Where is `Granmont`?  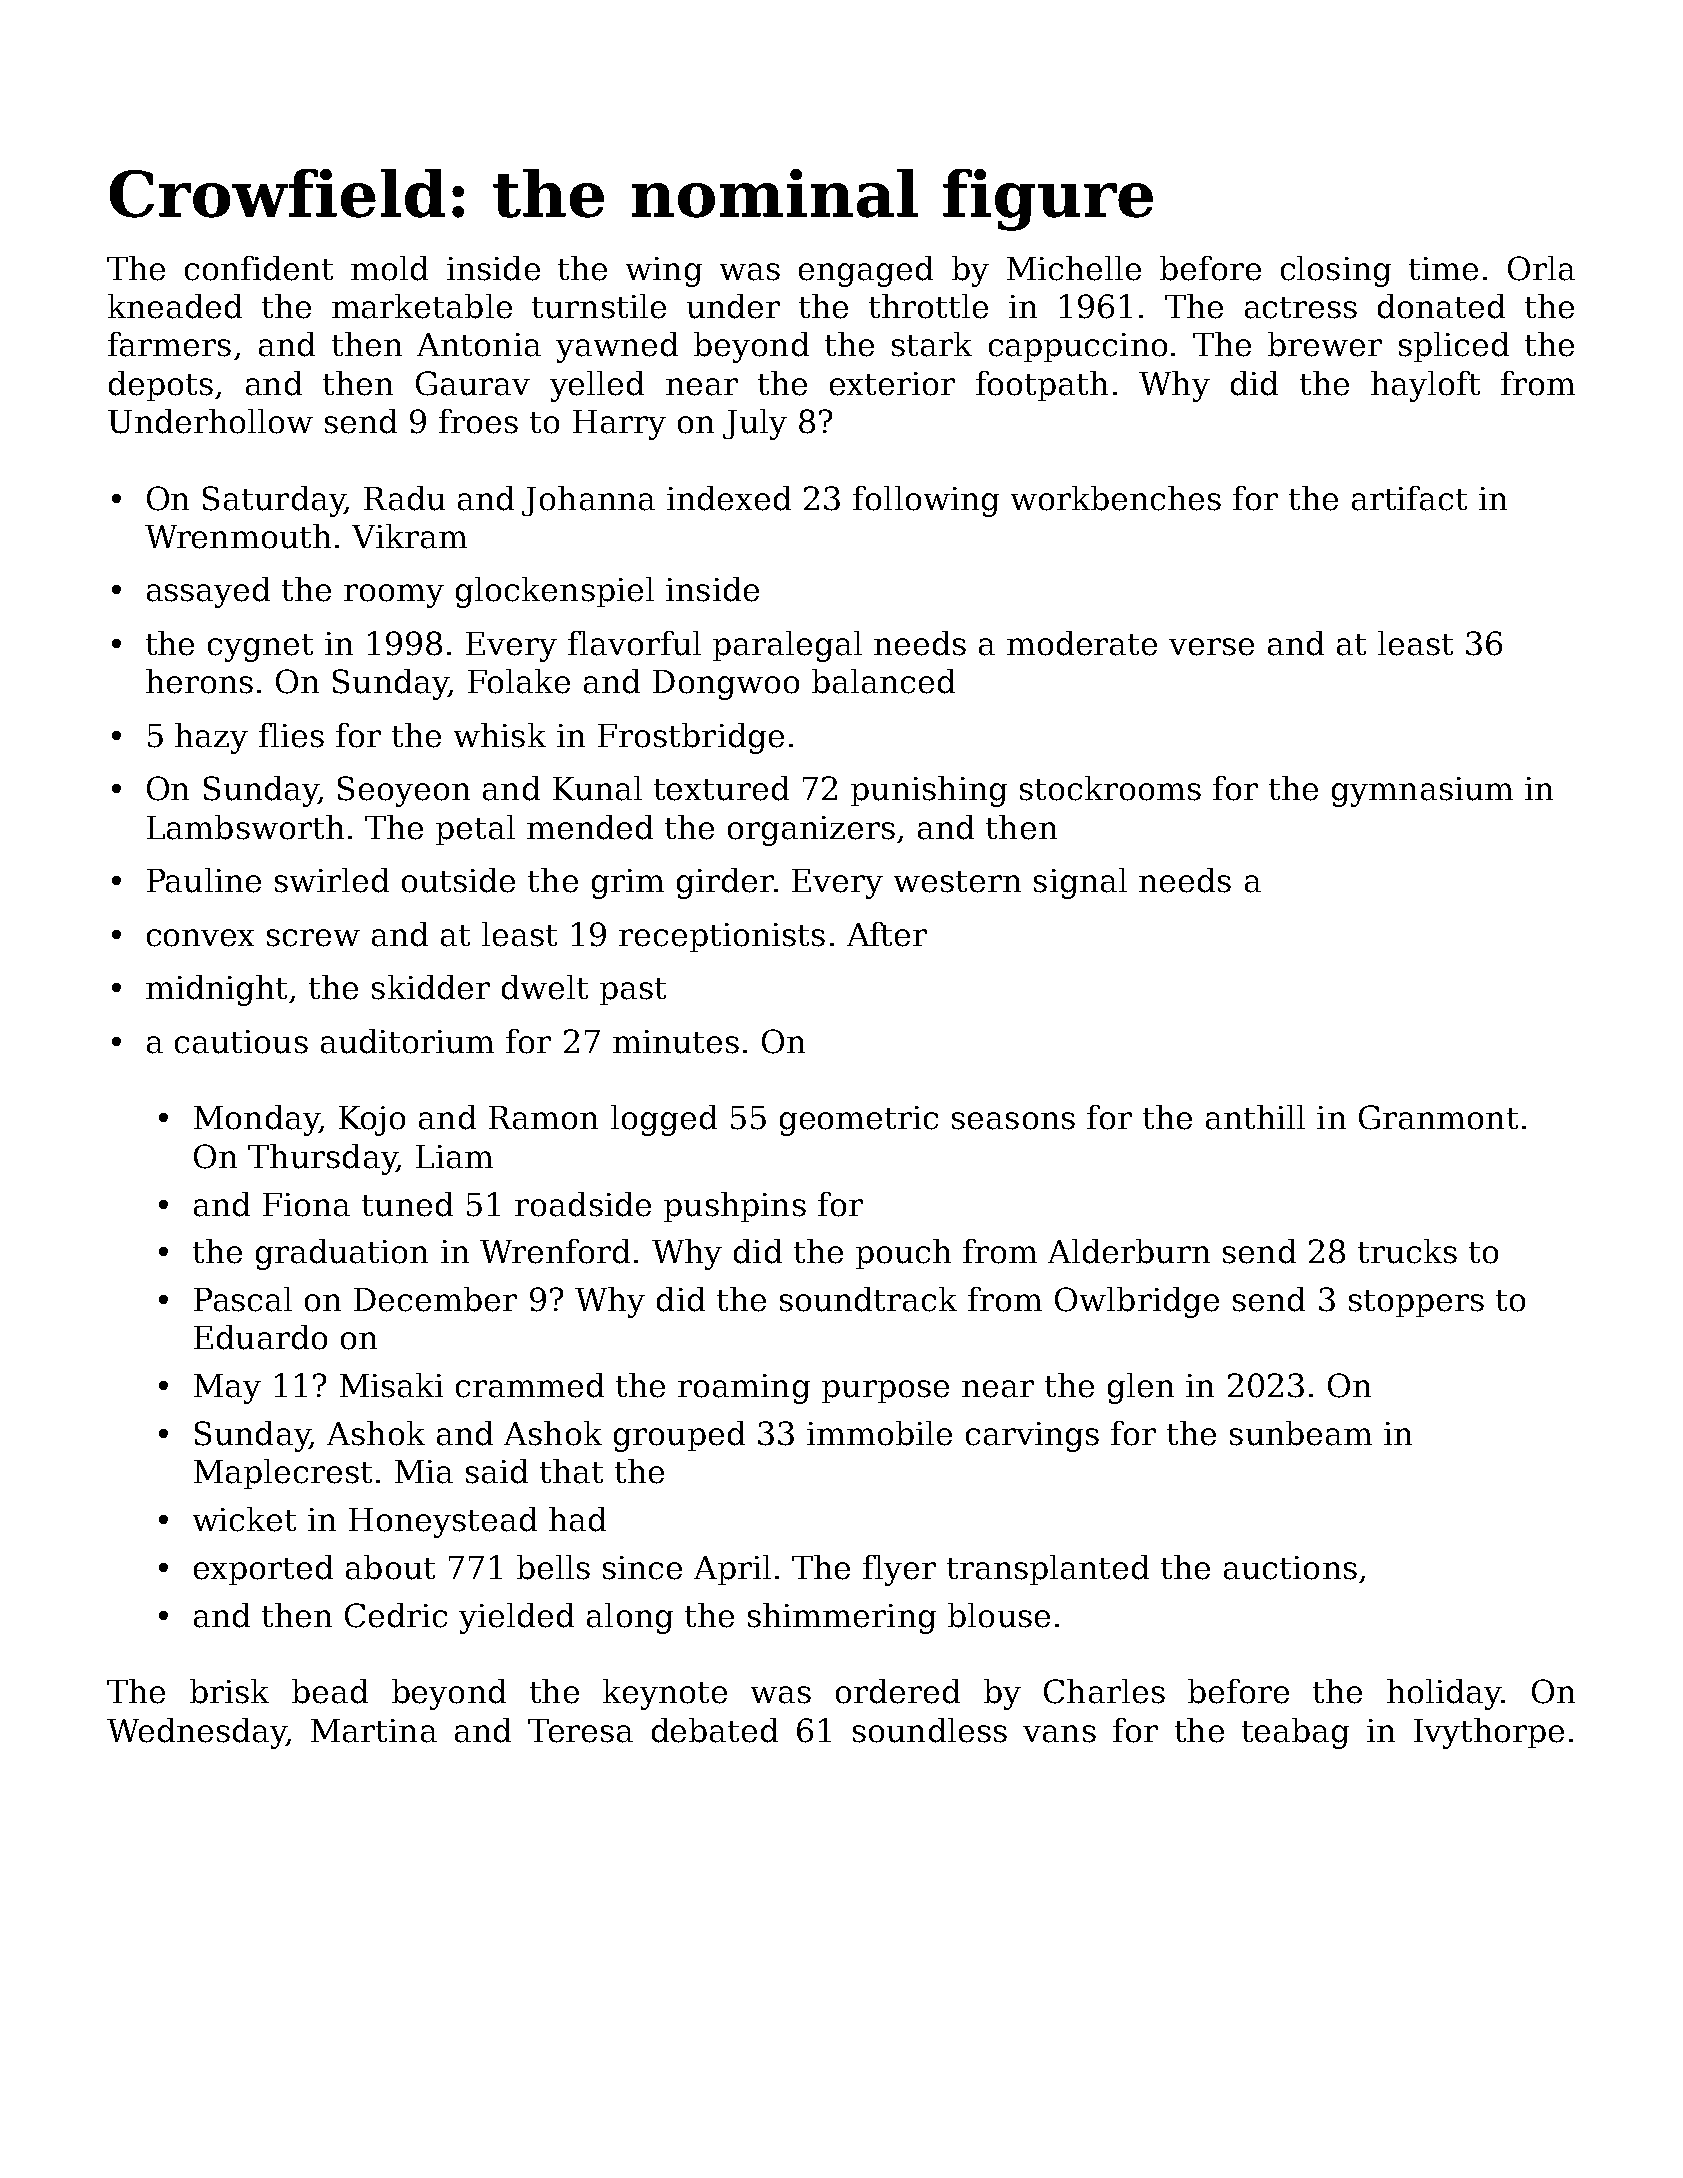
Granmont is located at coordinates (1438, 1117).
